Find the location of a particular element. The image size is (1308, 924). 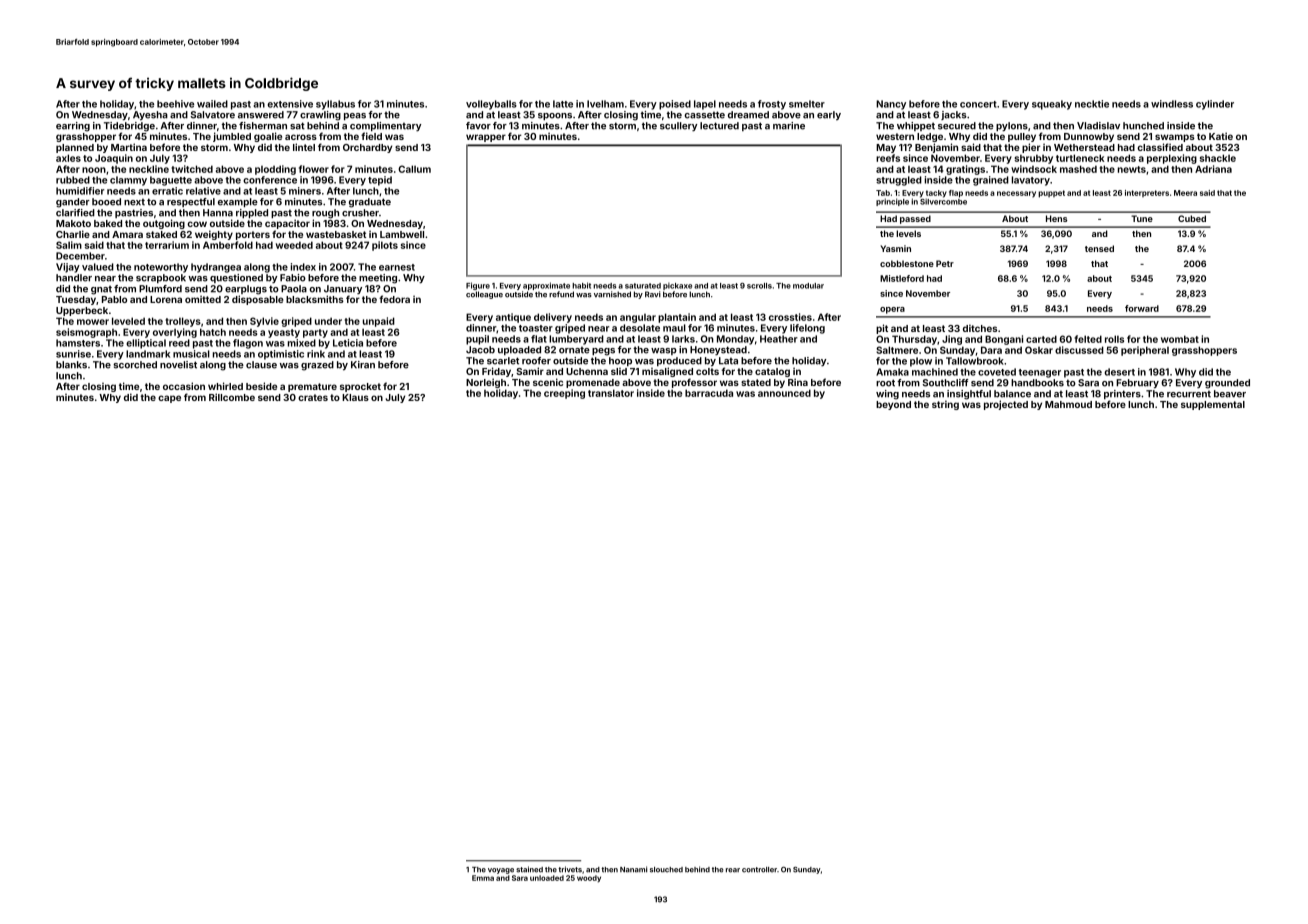

voyage is located at coordinates (501, 871).
